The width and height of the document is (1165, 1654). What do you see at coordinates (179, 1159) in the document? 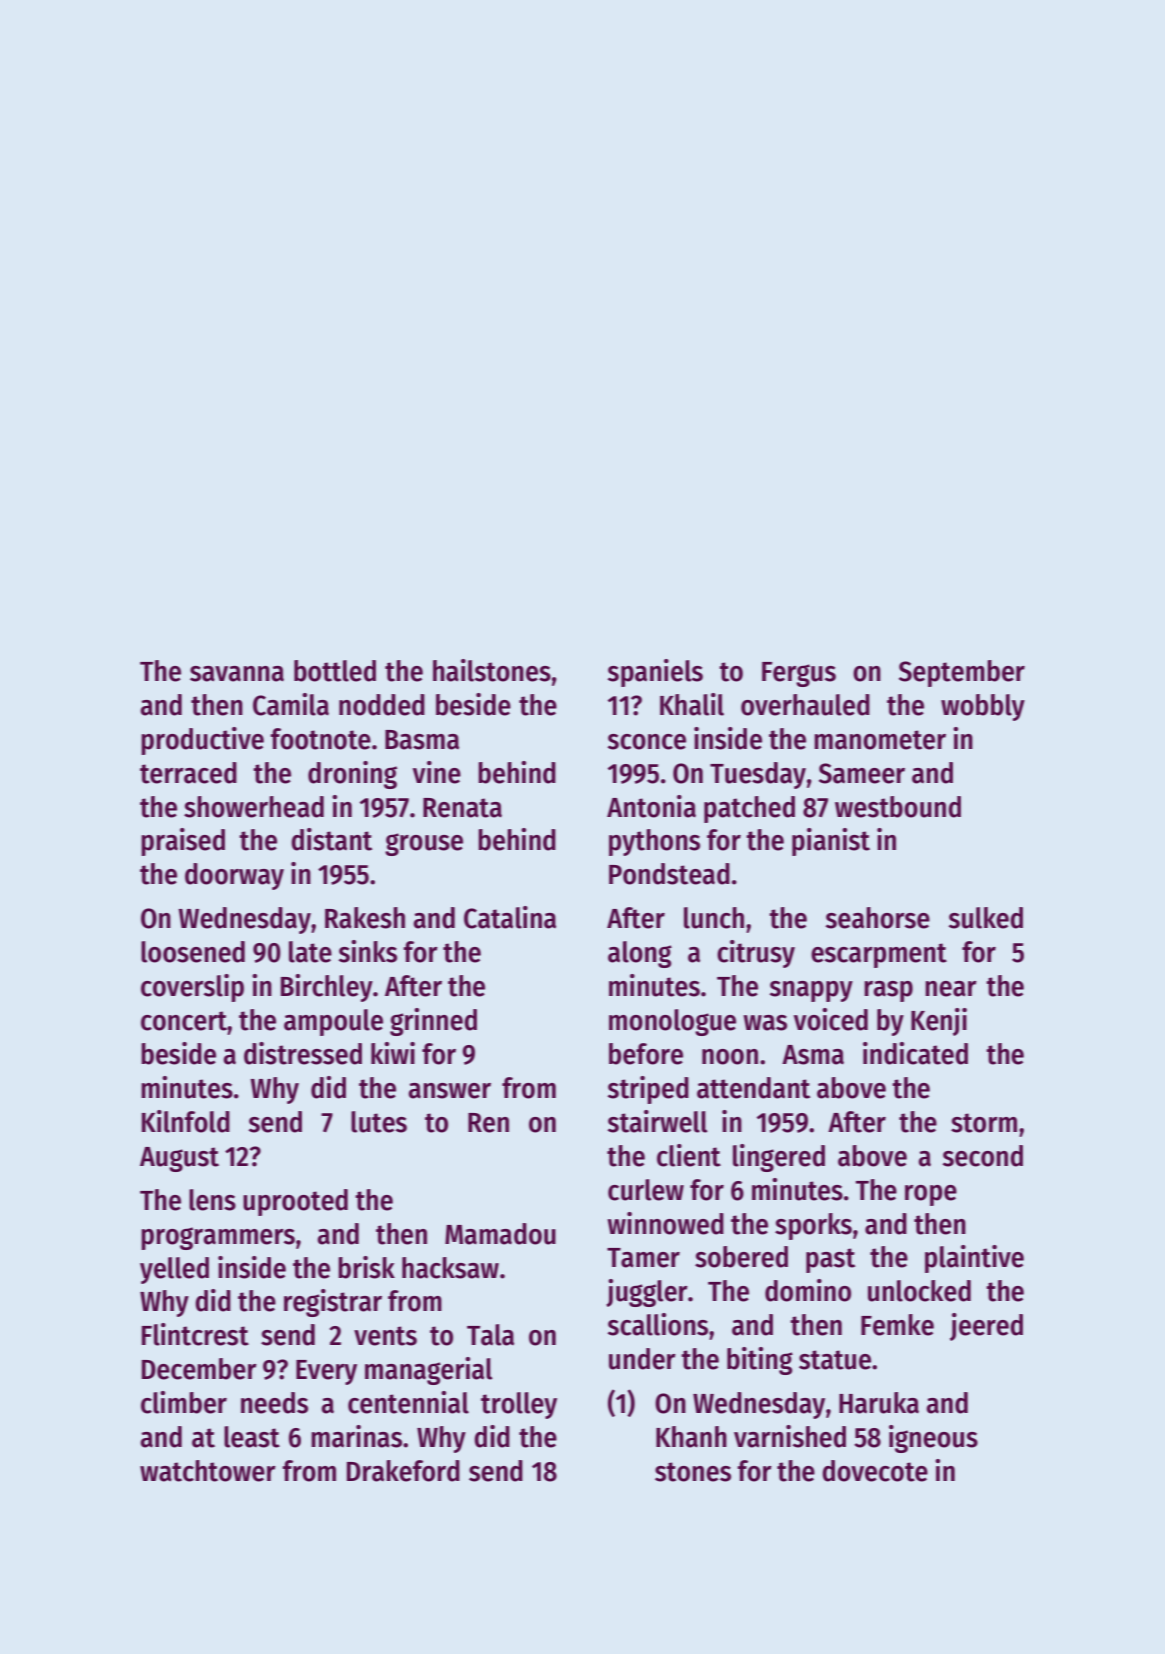
I see `August` at bounding box center [179, 1159].
